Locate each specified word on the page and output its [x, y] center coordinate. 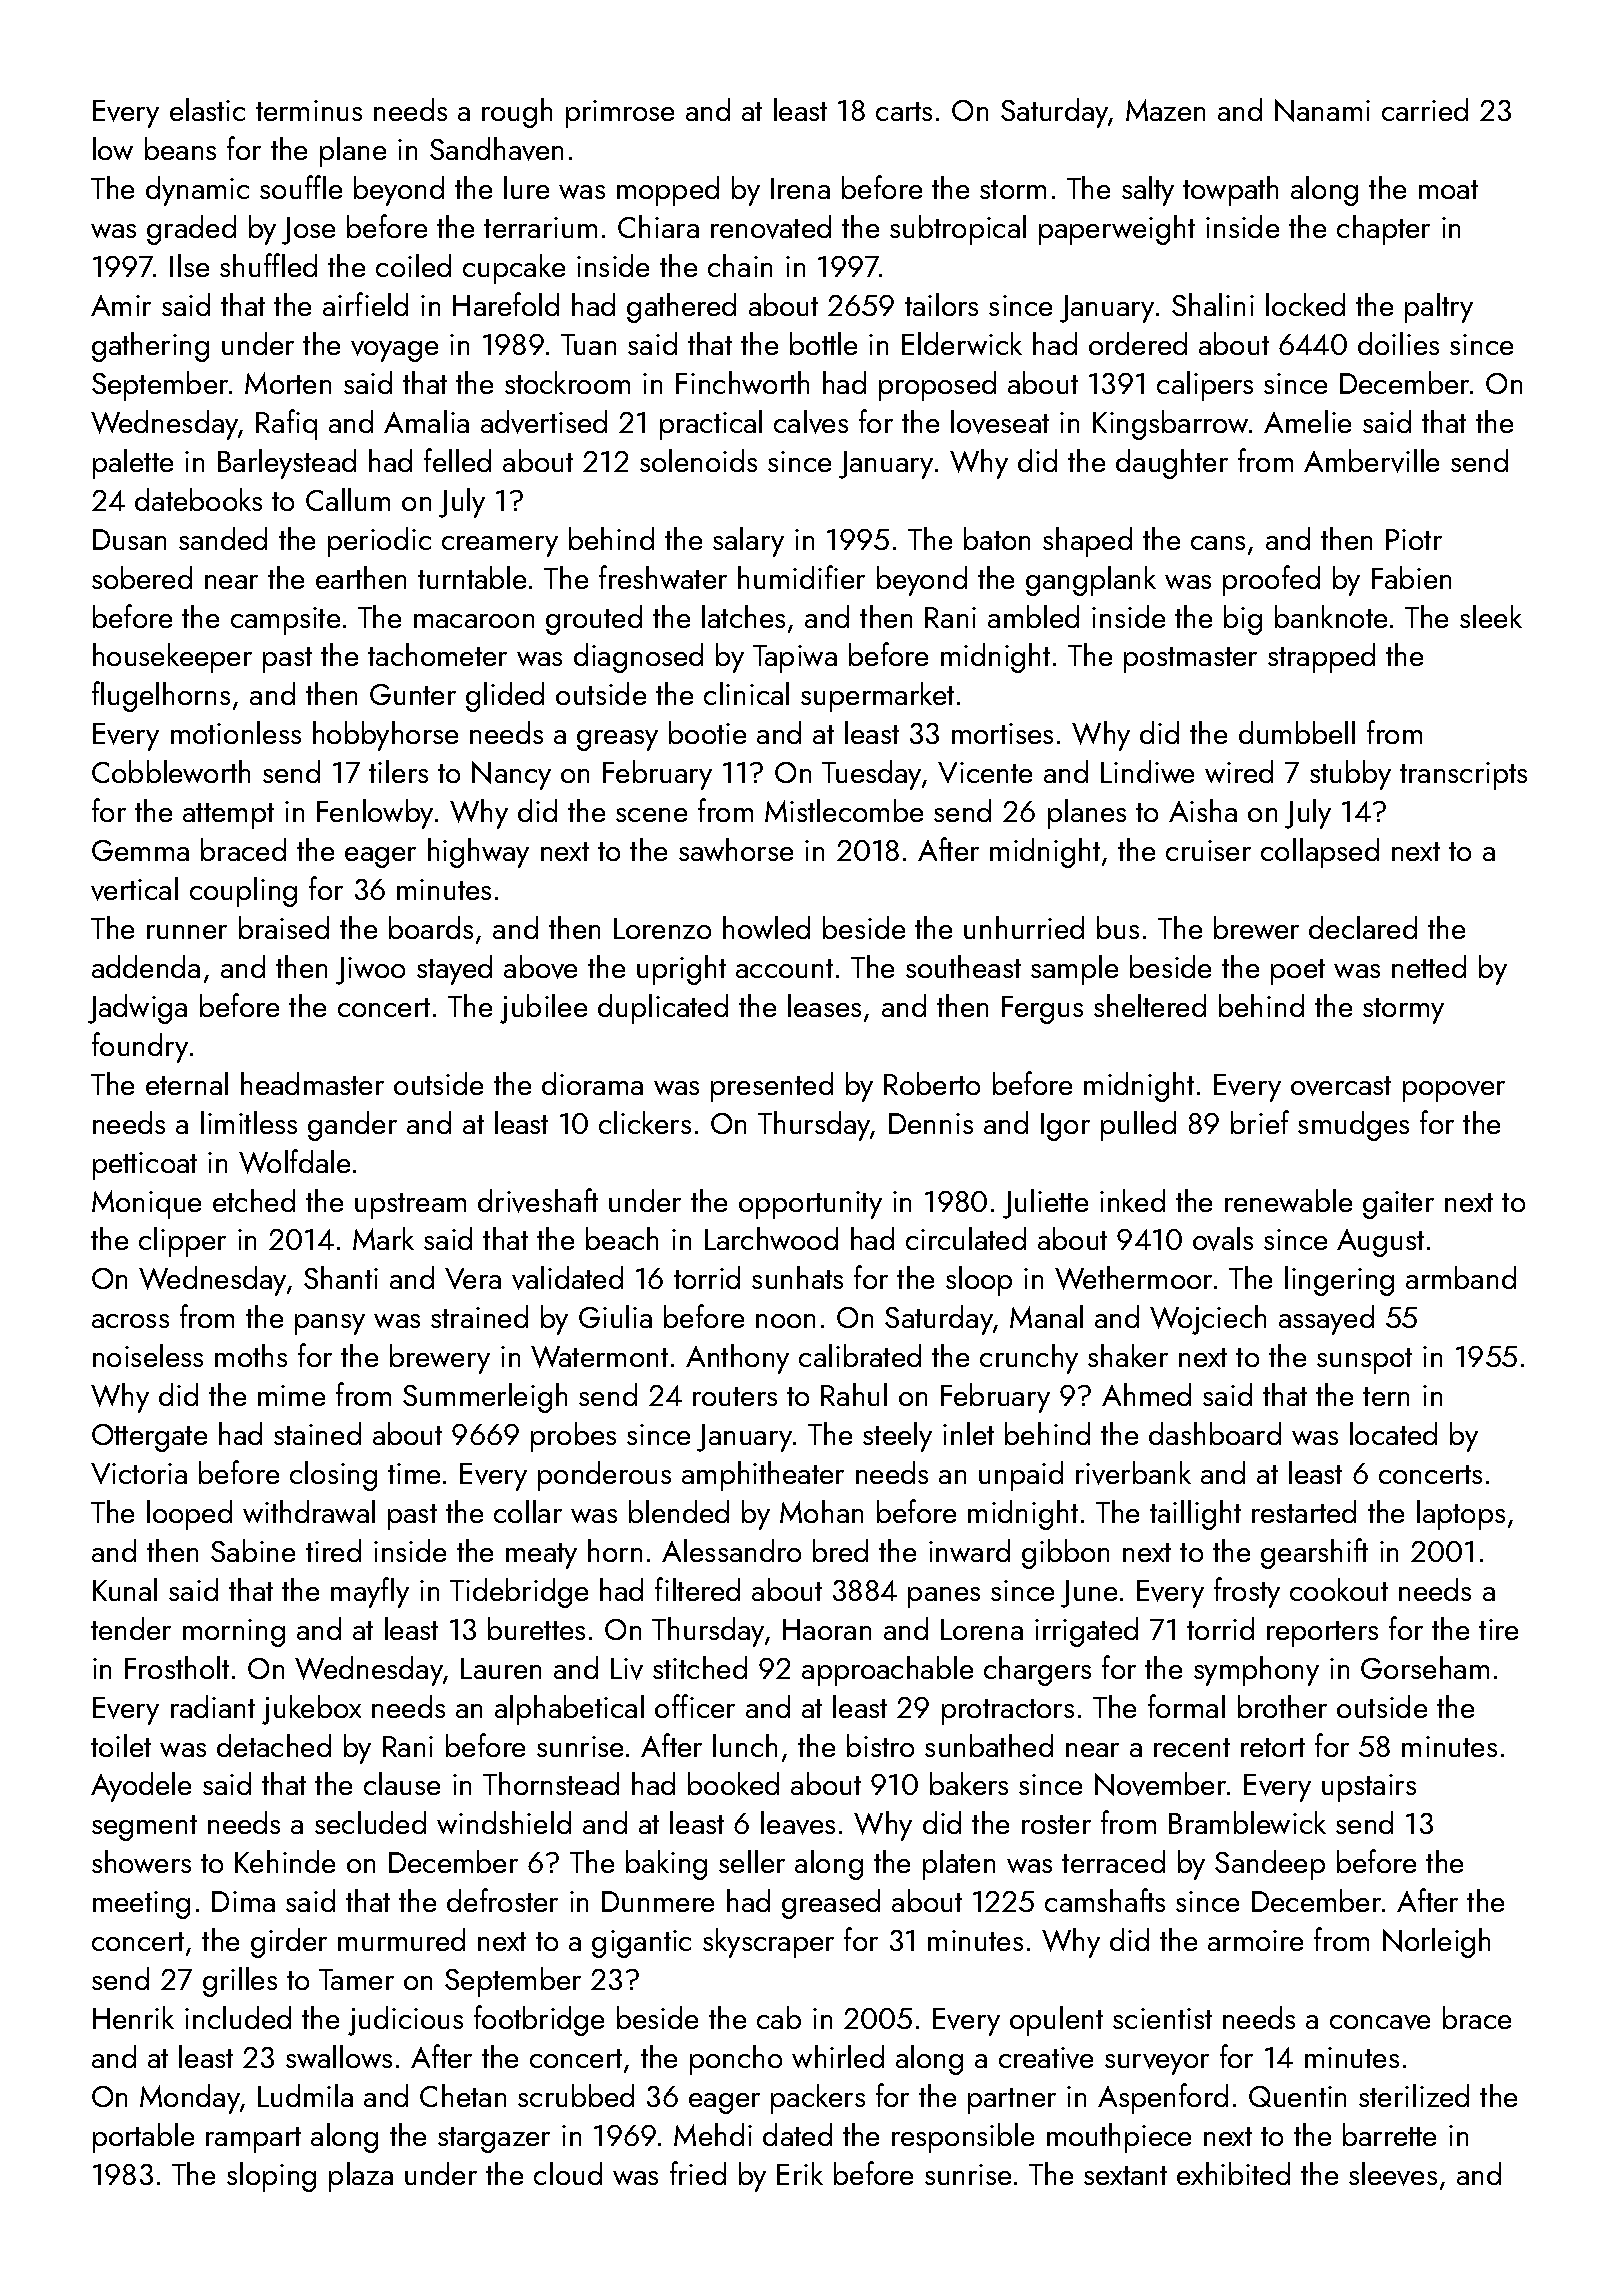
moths [251, 1355]
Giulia [615, 1316]
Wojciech [1208, 1320]
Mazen [1165, 110]
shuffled [268, 265]
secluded [370, 1822]
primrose [620, 114]
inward [969, 1550]
